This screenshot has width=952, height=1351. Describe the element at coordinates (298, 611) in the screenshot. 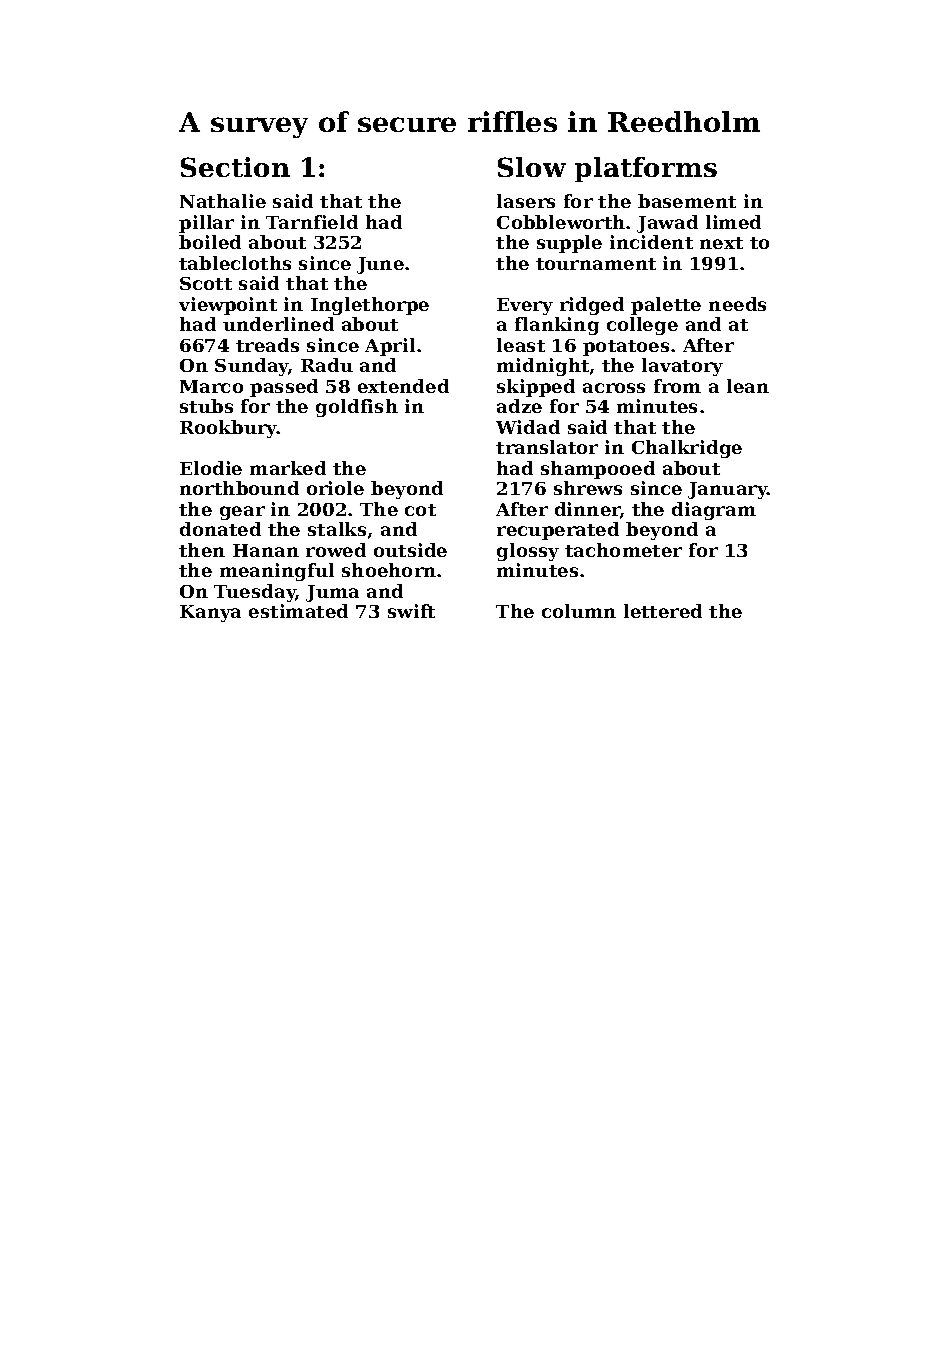

I see `estimated` at that location.
